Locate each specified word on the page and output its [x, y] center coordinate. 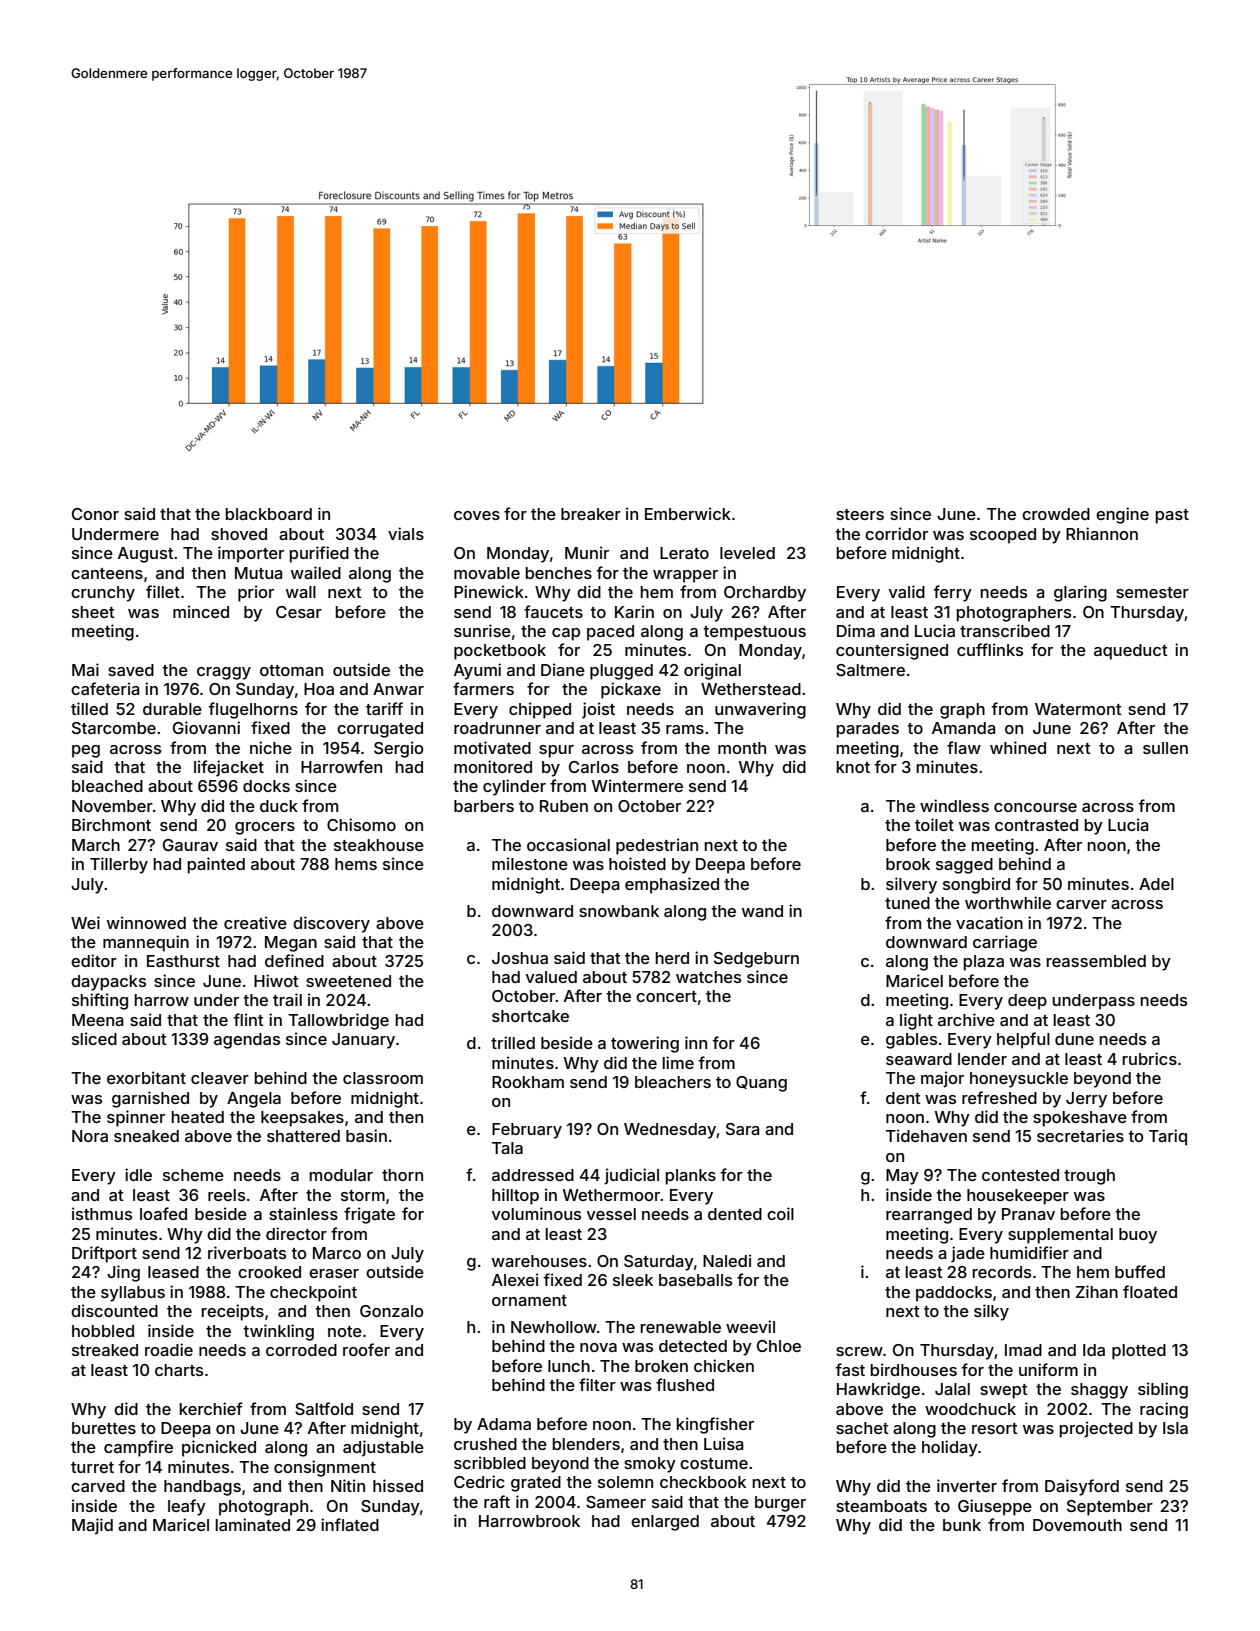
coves [477, 515]
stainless [303, 1213]
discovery [331, 924]
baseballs [695, 1280]
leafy [187, 1507]
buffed [1140, 1271]
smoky [650, 1465]
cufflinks [990, 649]
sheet [93, 612]
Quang [761, 1084]
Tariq [1168, 1137]
